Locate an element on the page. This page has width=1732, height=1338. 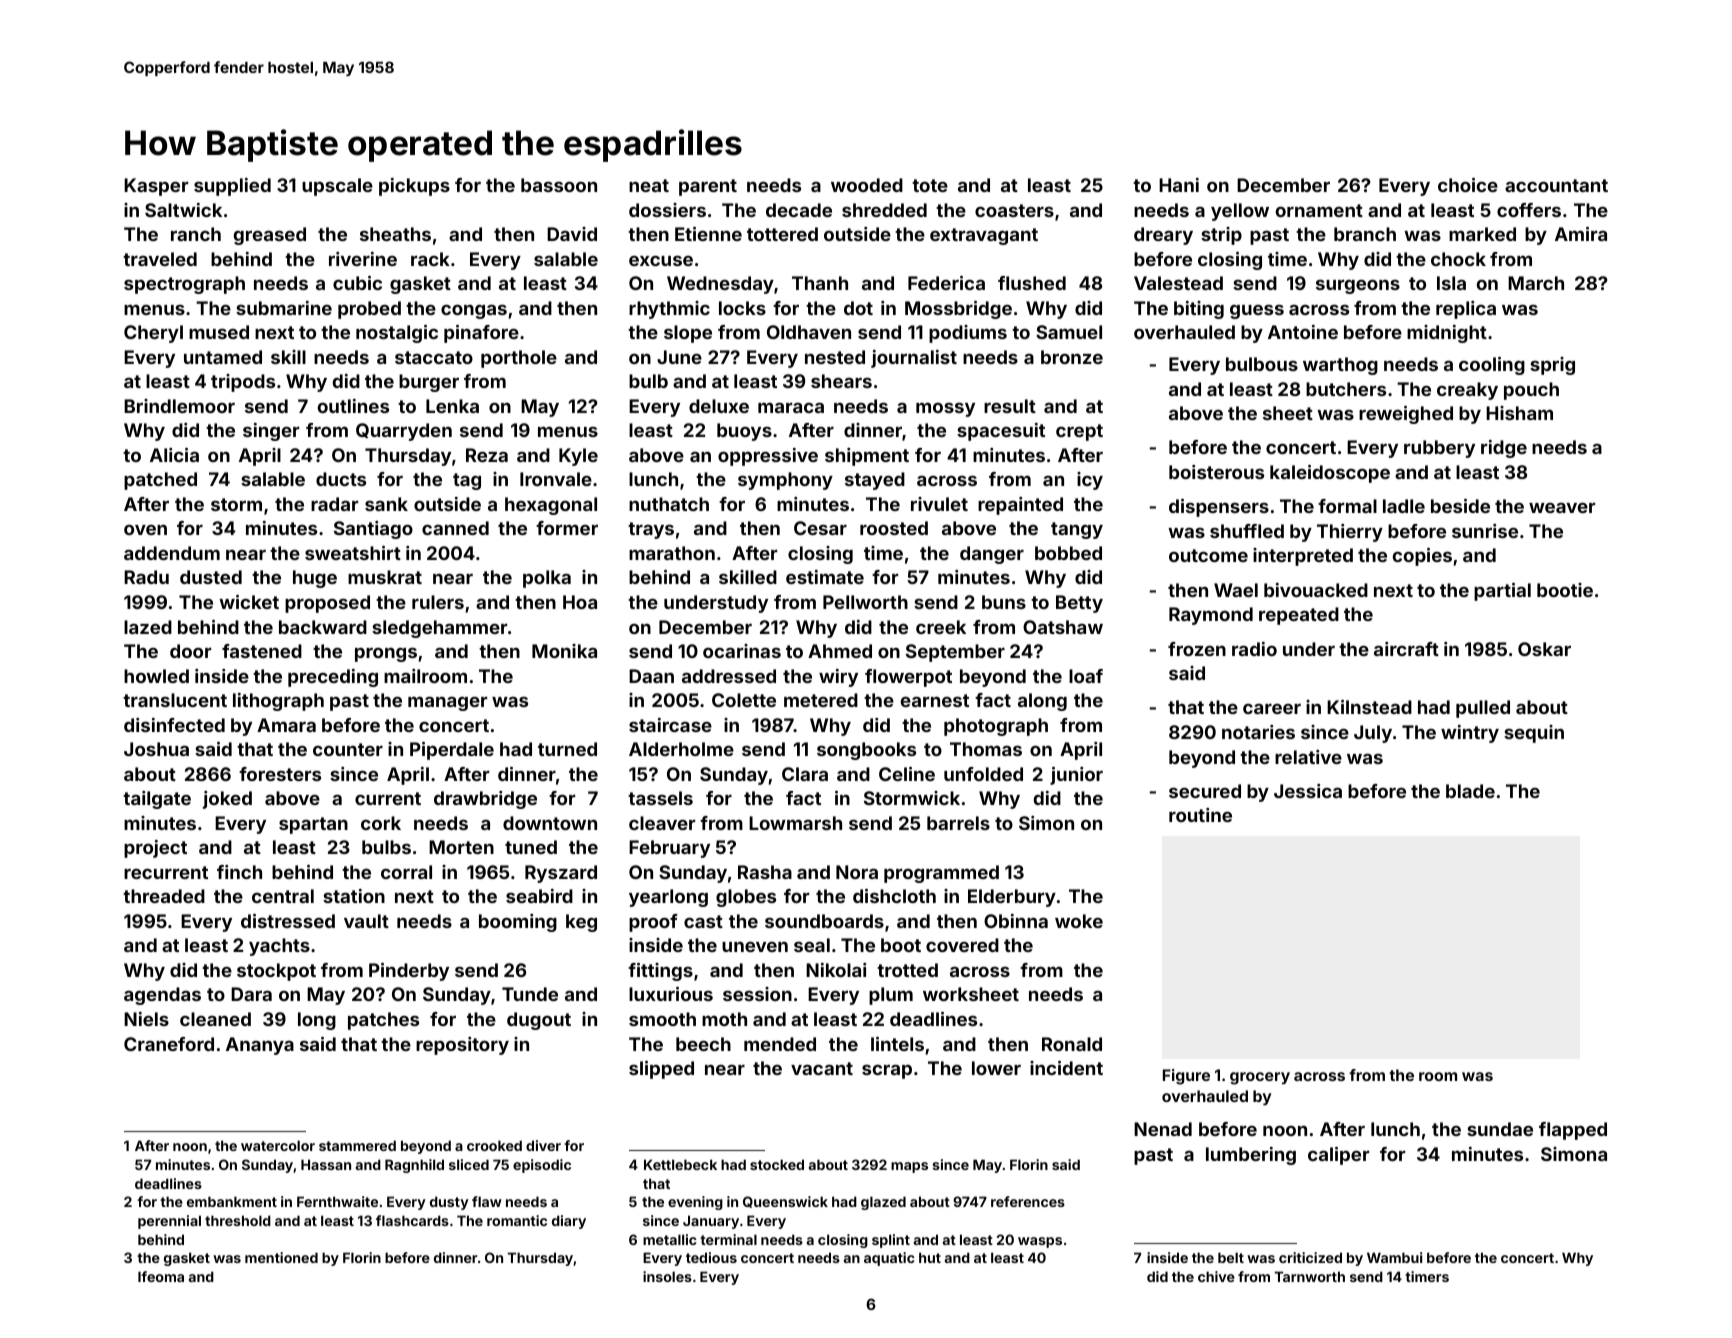
grocery is located at coordinates (1260, 1078).
